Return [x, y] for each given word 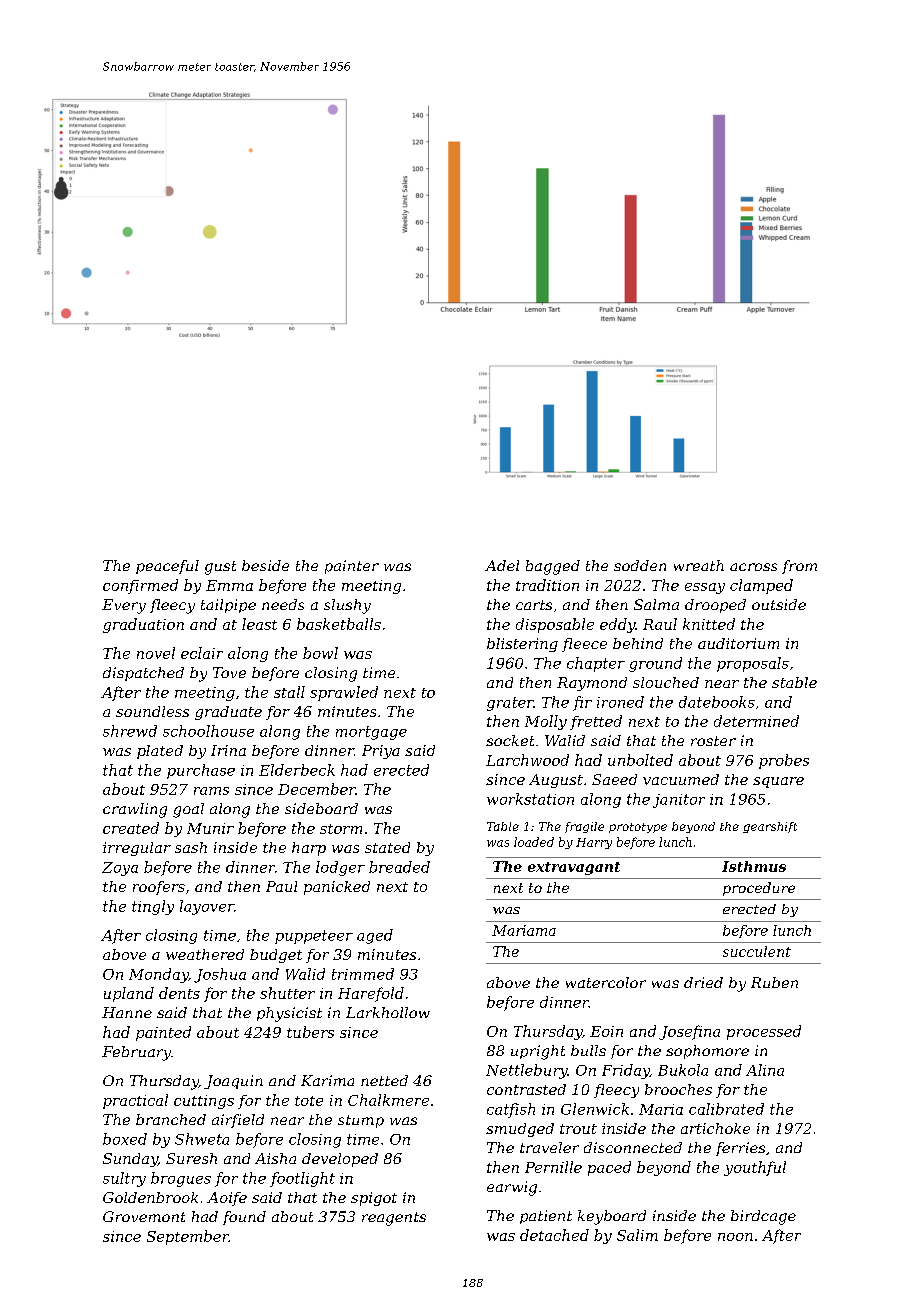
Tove [229, 672]
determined [756, 721]
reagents [394, 1219]
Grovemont [144, 1216]
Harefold [371, 994]
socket [510, 740]
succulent [757, 951]
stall [289, 692]
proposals [753, 664]
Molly [546, 722]
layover [207, 907]
